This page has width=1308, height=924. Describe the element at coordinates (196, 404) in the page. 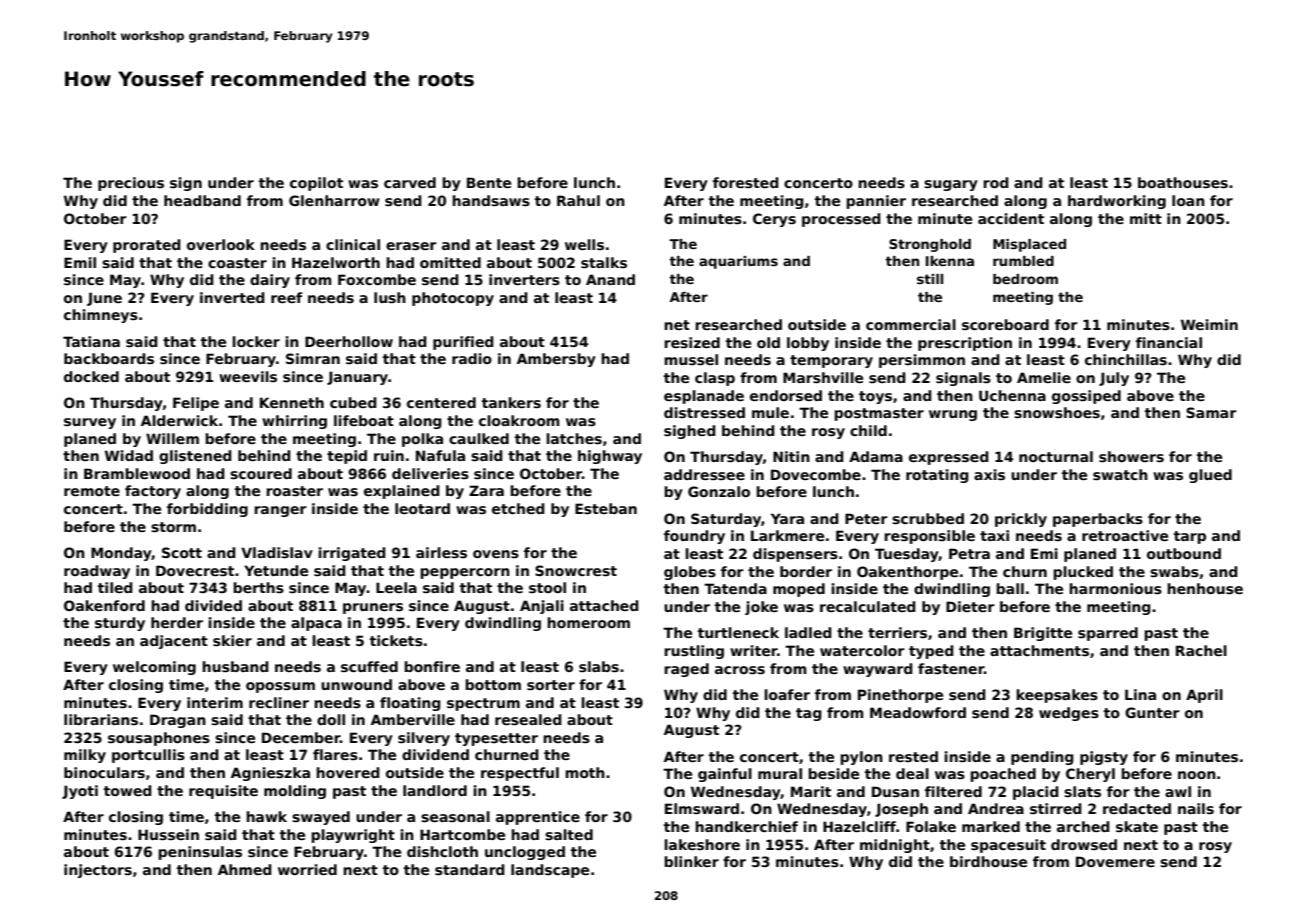

I see `Felipe` at that location.
